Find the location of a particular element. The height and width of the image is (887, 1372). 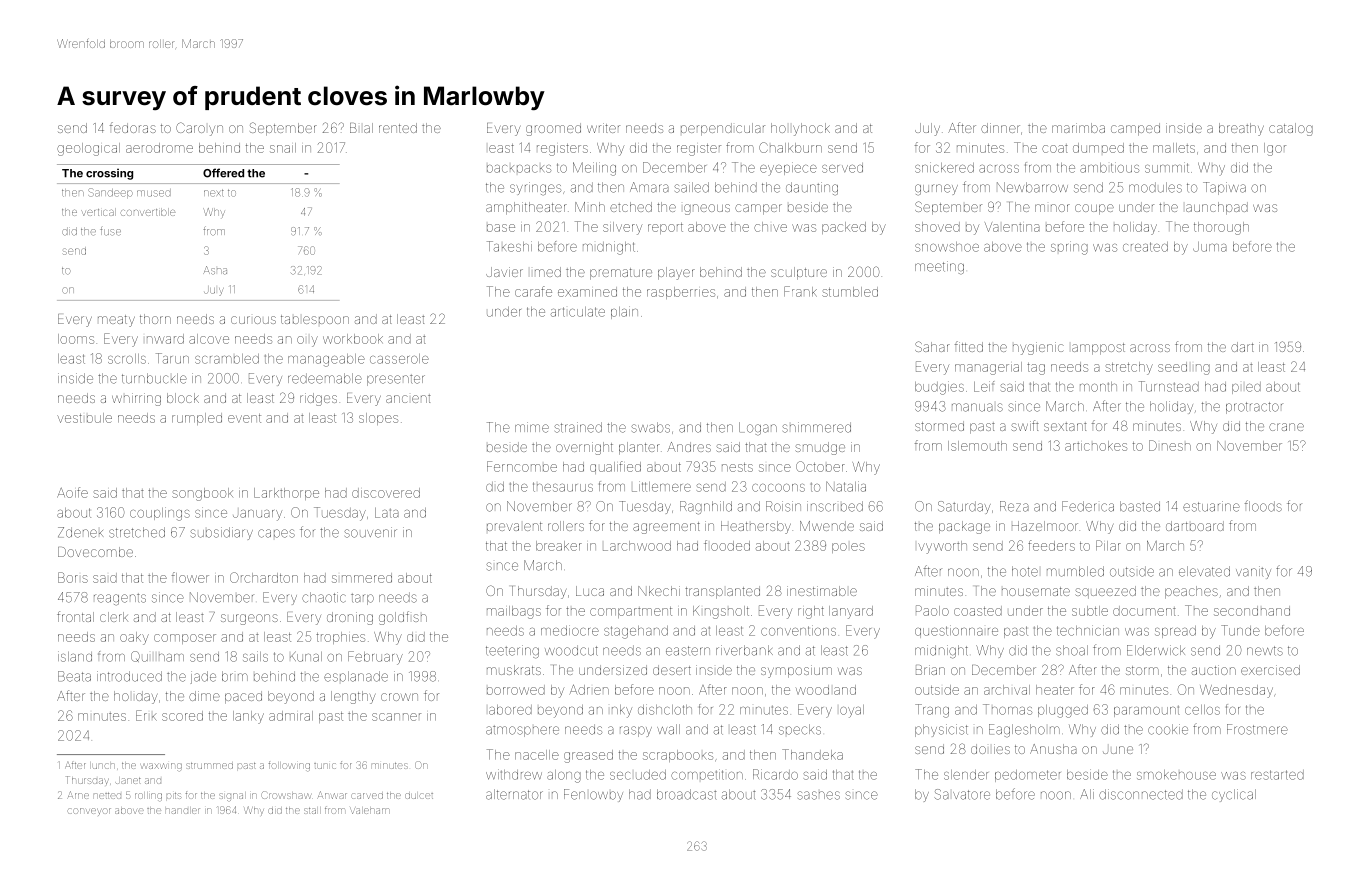

Frostmere is located at coordinates (1257, 729).
